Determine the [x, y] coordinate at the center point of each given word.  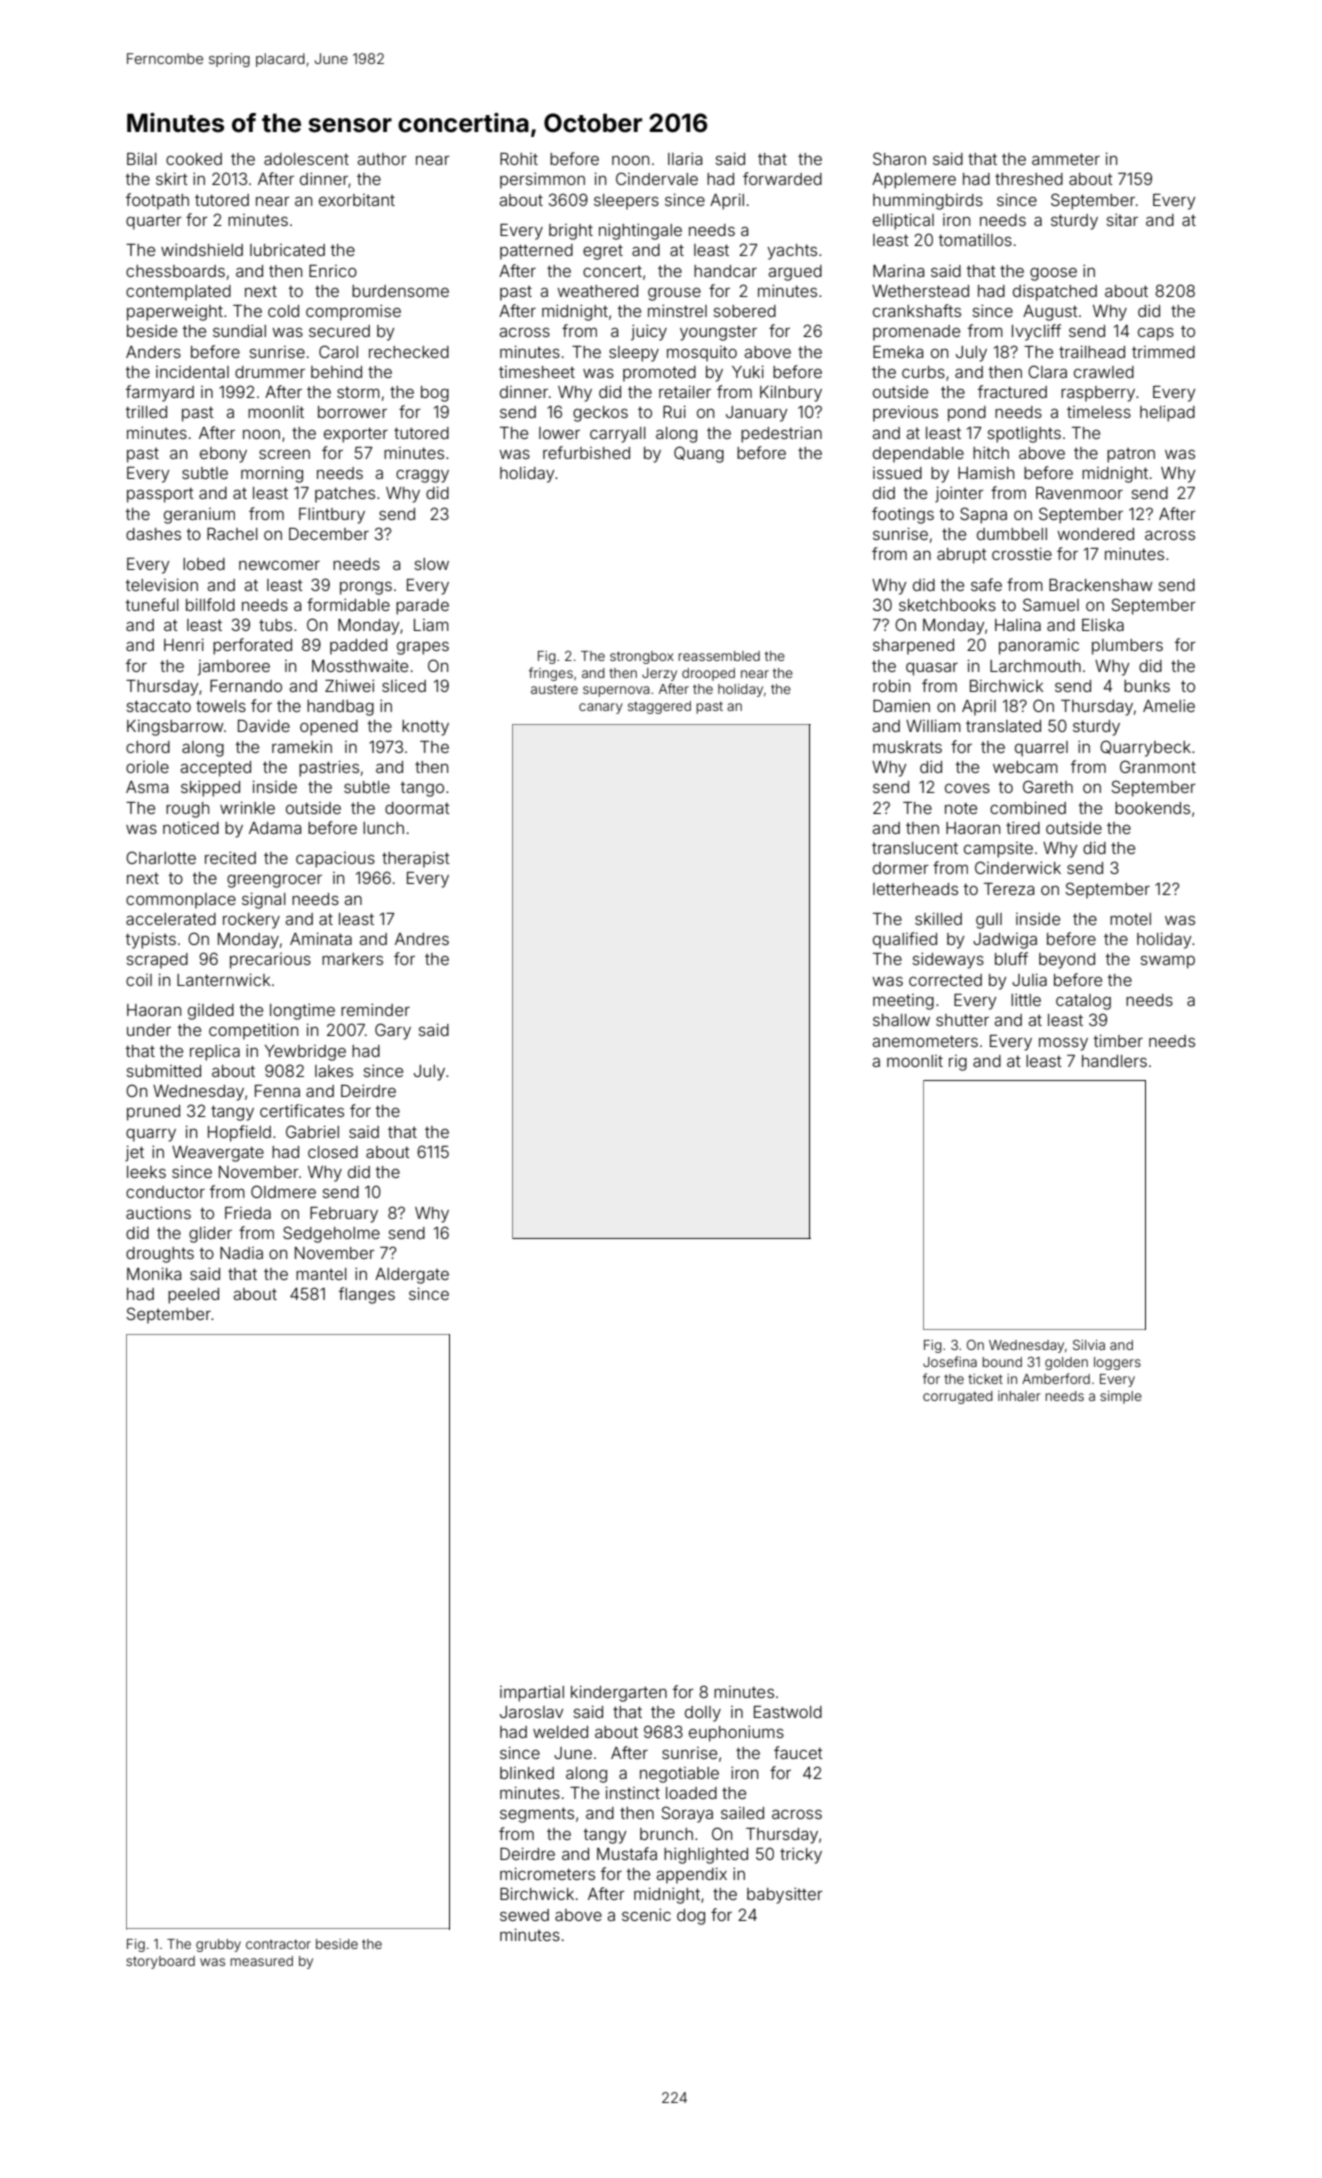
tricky [801, 1855]
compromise [353, 312]
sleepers [626, 202]
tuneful [152, 604]
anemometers [925, 1041]
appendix [691, 1875]
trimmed [1163, 352]
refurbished [586, 452]
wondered [1095, 534]
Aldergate [412, 1276]
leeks [146, 1172]
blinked [527, 1773]
